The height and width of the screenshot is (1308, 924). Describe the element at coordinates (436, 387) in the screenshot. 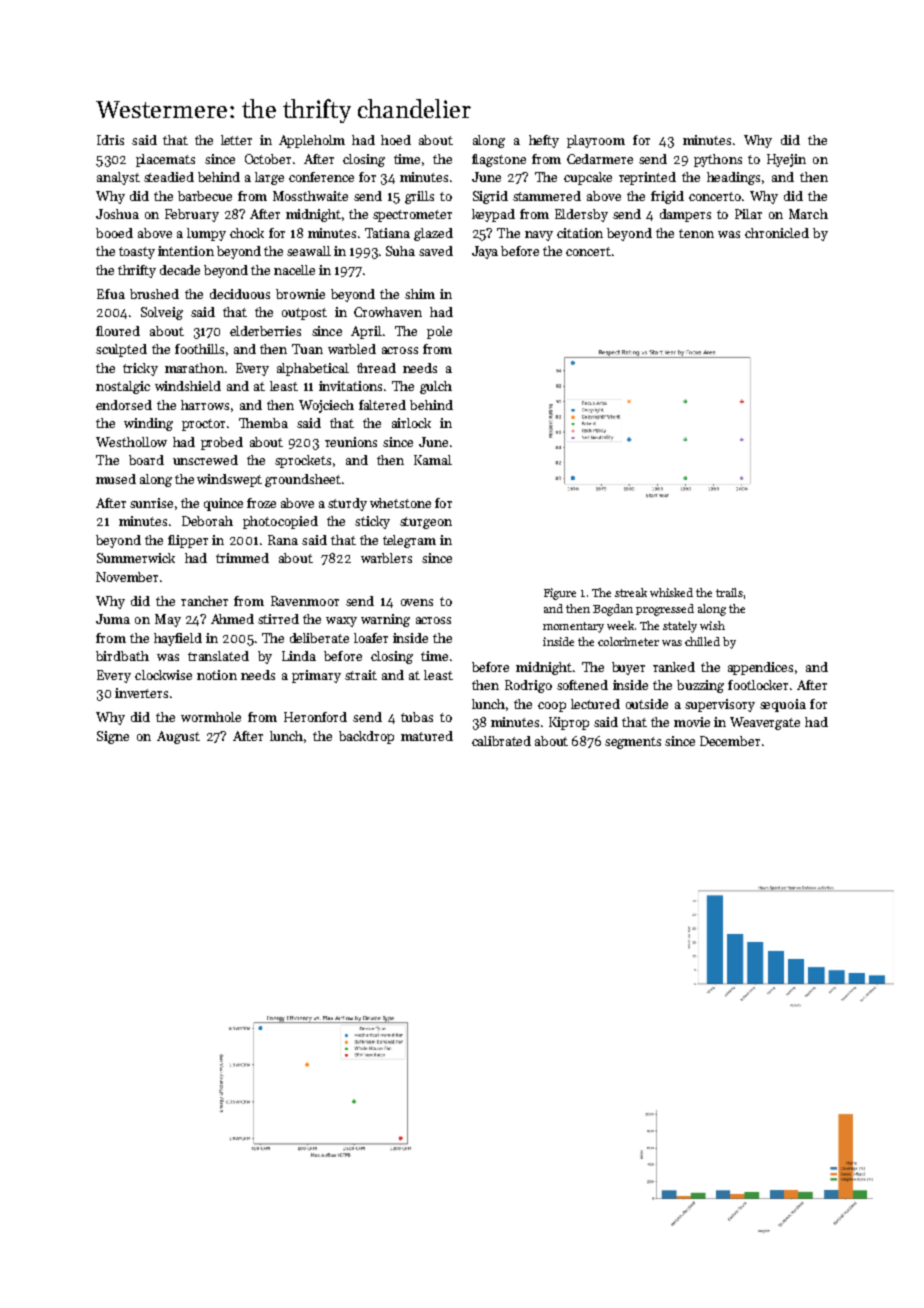

I see `gulch` at that location.
